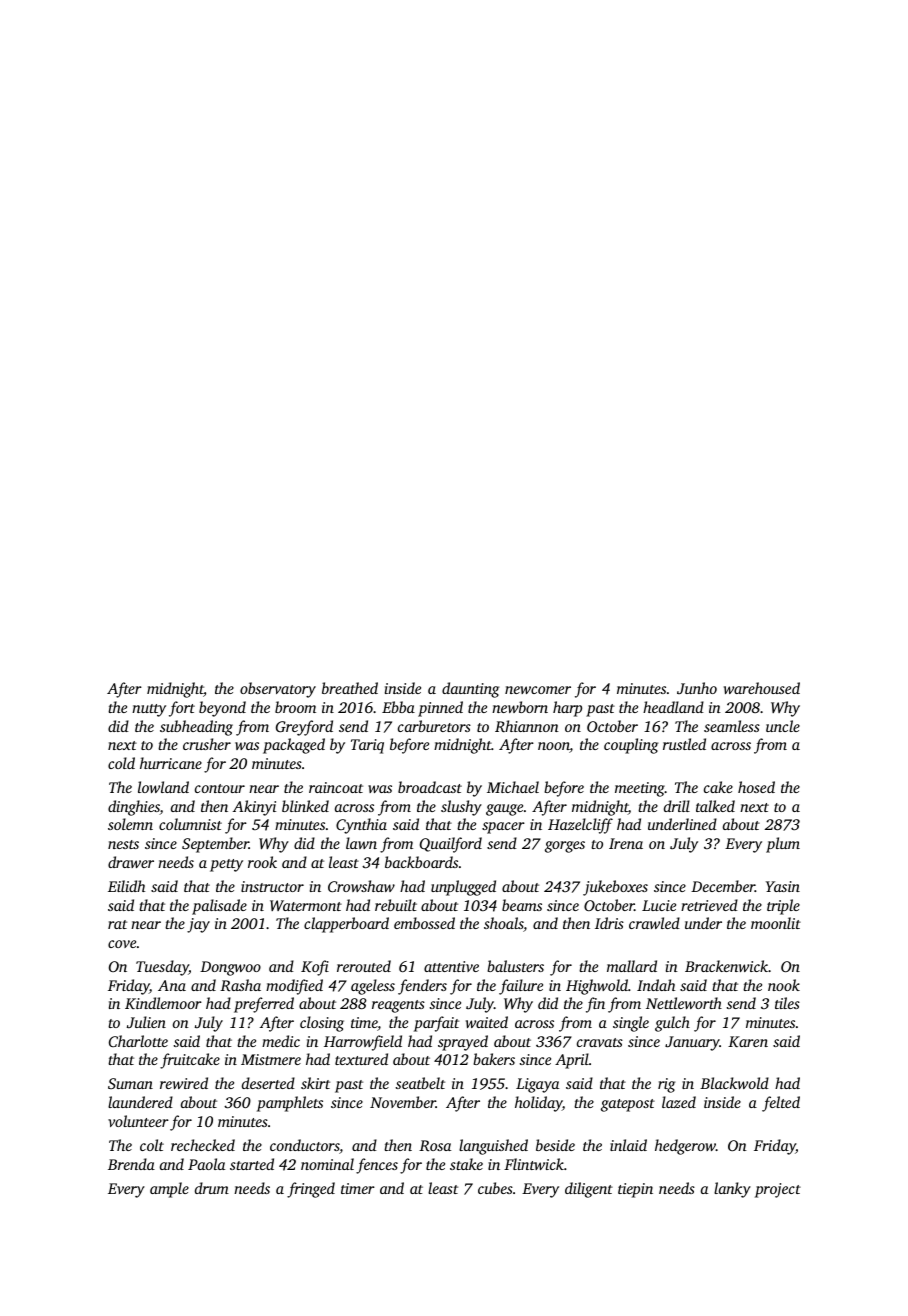  I want to click on newcomer, so click(538, 690).
